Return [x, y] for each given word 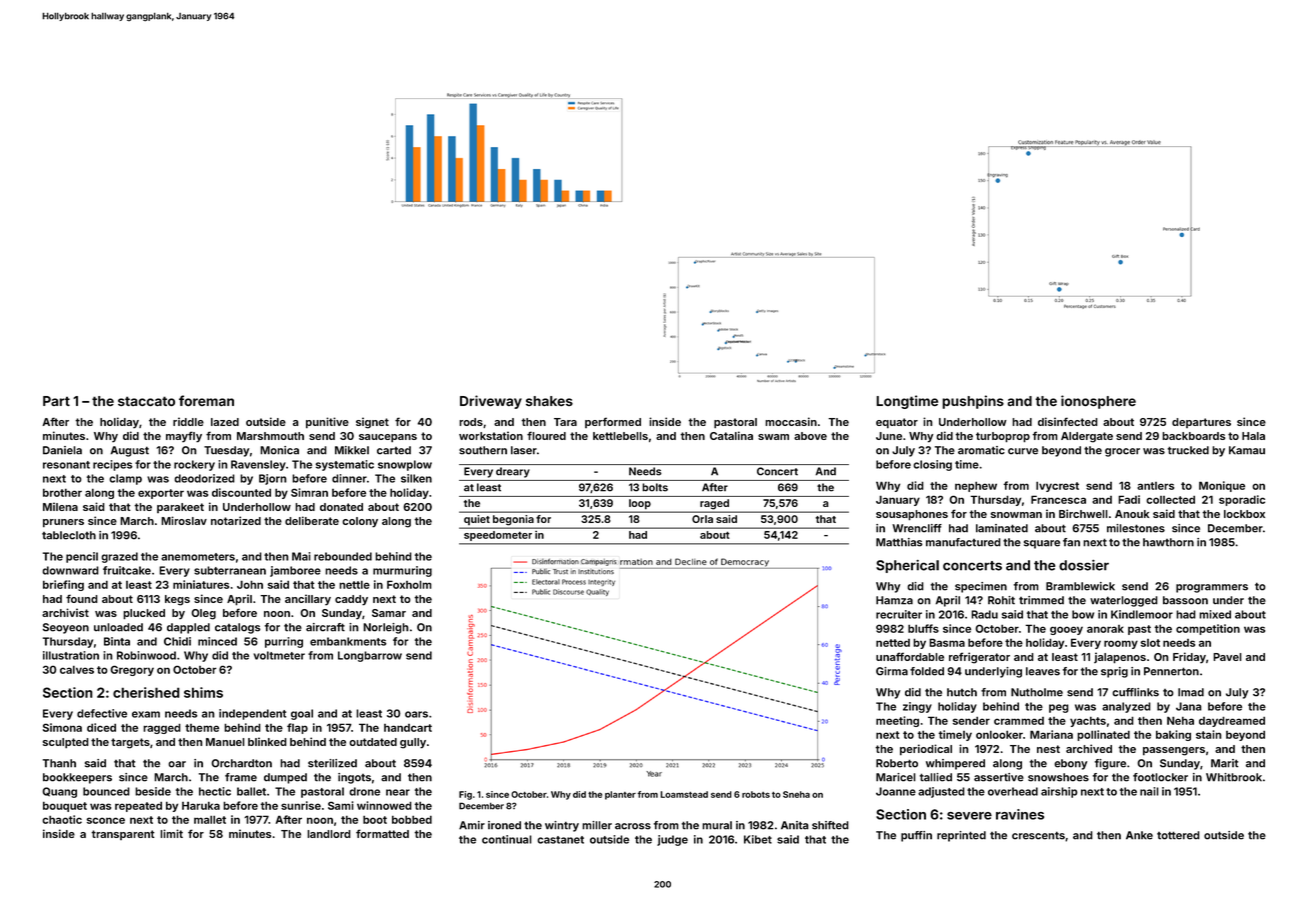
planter [620, 795]
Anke [1139, 835]
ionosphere [1098, 402]
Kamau [1247, 450]
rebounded [343, 556]
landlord [329, 834]
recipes [112, 465]
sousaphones [912, 515]
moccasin [791, 421]
